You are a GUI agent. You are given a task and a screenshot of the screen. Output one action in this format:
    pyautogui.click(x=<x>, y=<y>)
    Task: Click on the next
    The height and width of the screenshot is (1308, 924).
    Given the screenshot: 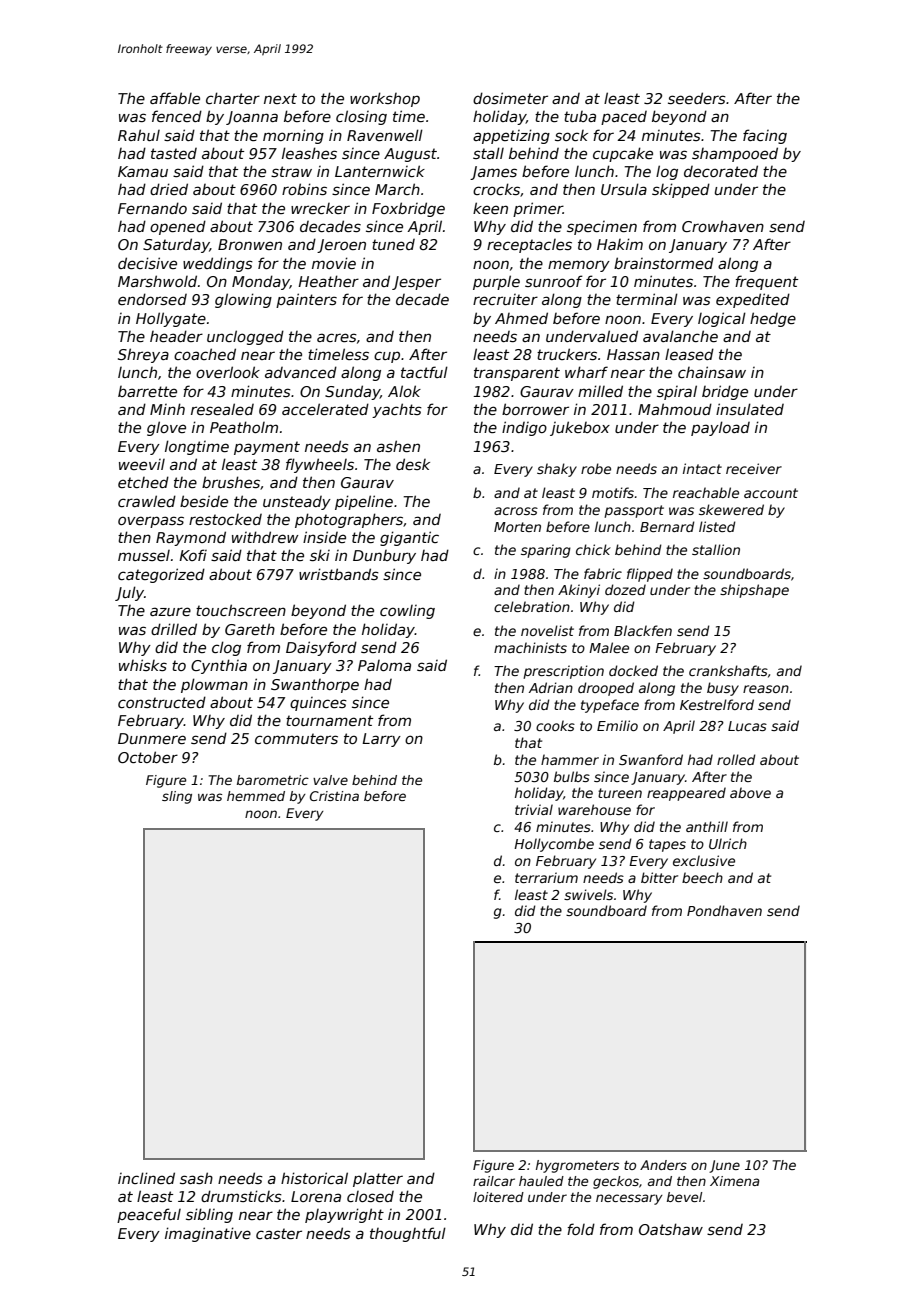 What is the action you would take?
    pyautogui.click(x=280, y=98)
